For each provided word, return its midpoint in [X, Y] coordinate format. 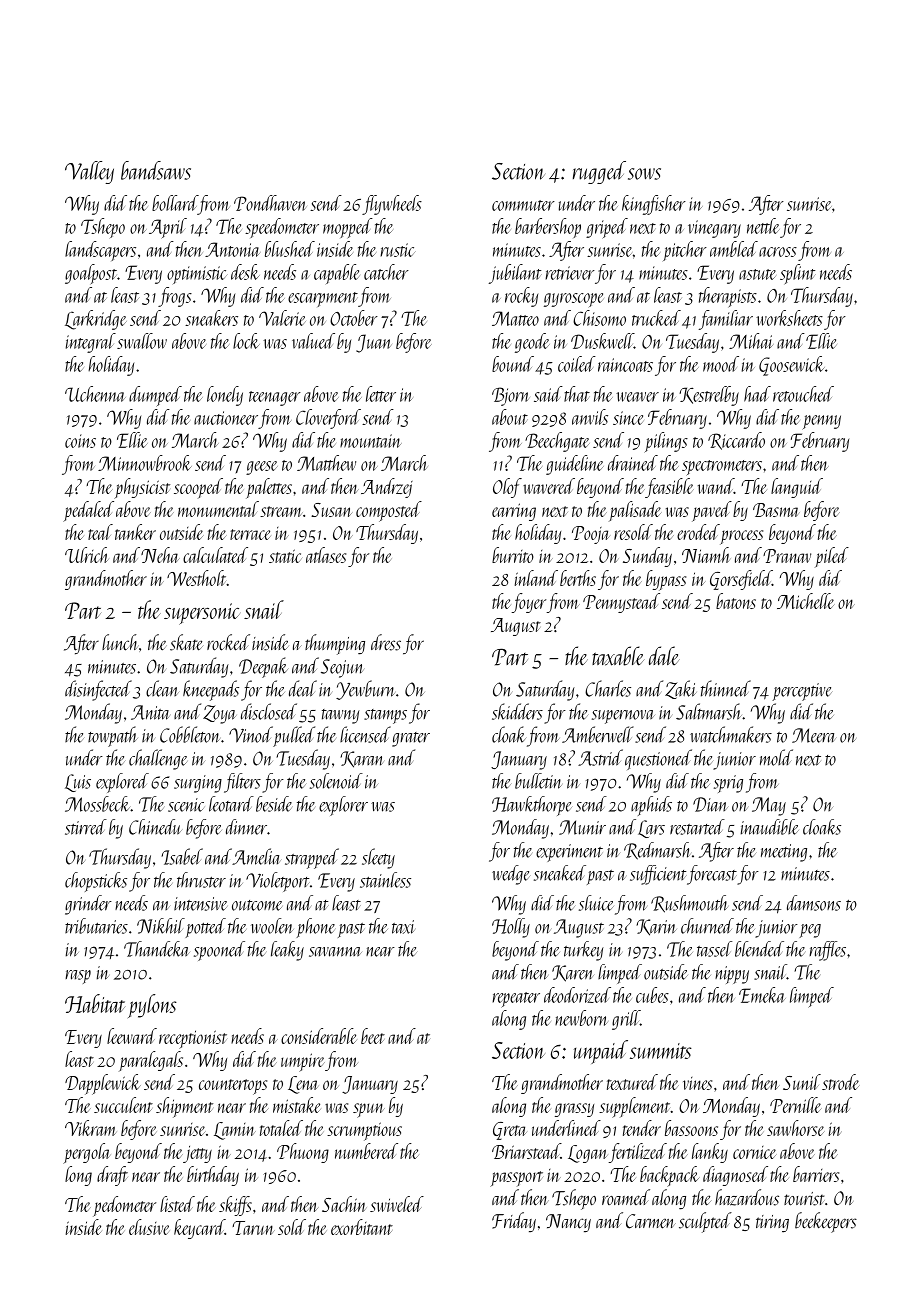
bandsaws [156, 170]
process [741, 537]
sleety [378, 858]
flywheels [392, 205]
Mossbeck [97, 804]
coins [80, 441]
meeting [784, 853]
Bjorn [510, 396]
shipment [184, 1107]
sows [644, 174]
